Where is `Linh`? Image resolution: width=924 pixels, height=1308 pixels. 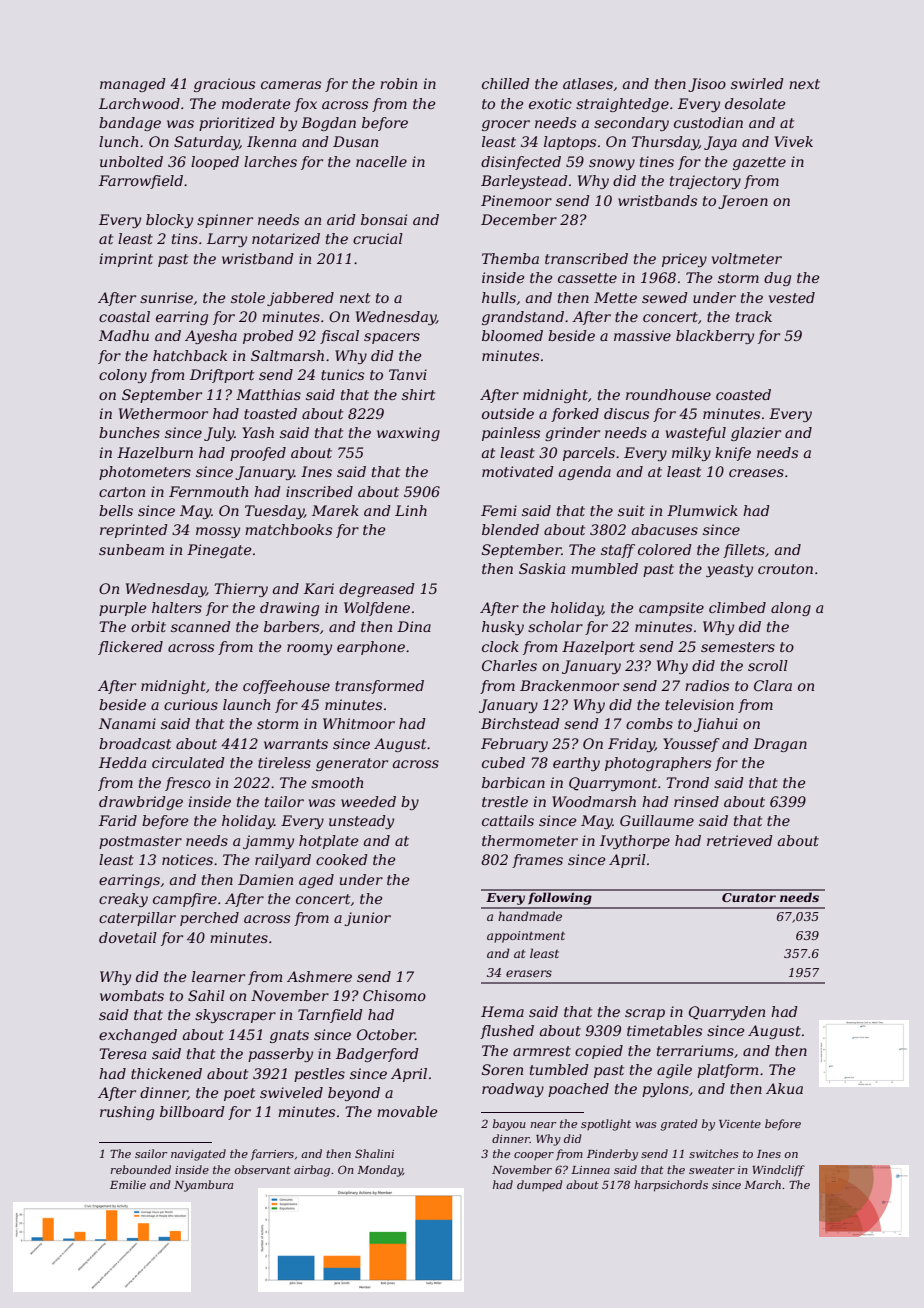
Linh is located at coordinates (411, 510).
